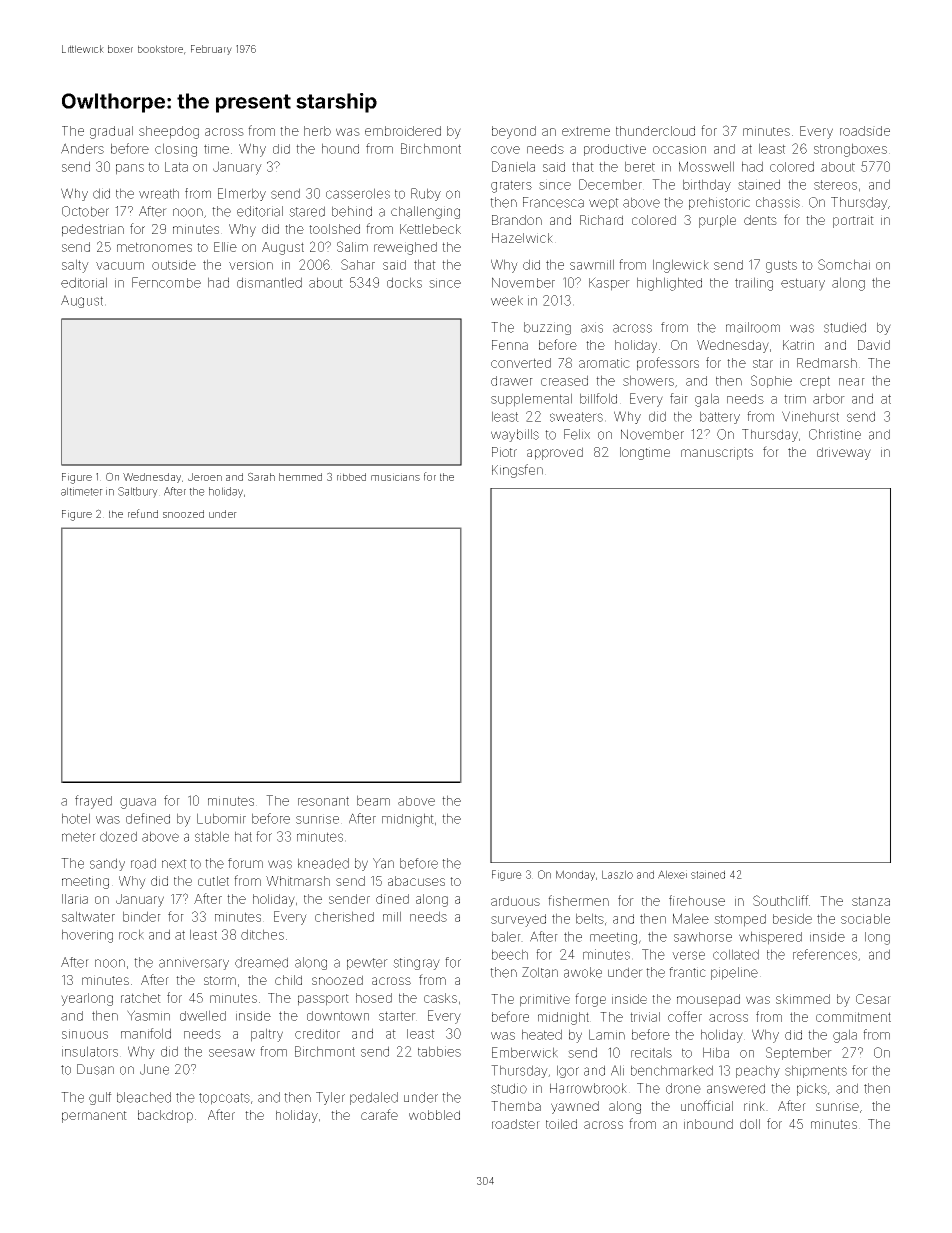 The width and height of the image is (952, 1233). Describe the element at coordinates (395, 477) in the image. I see `musicians` at that location.
